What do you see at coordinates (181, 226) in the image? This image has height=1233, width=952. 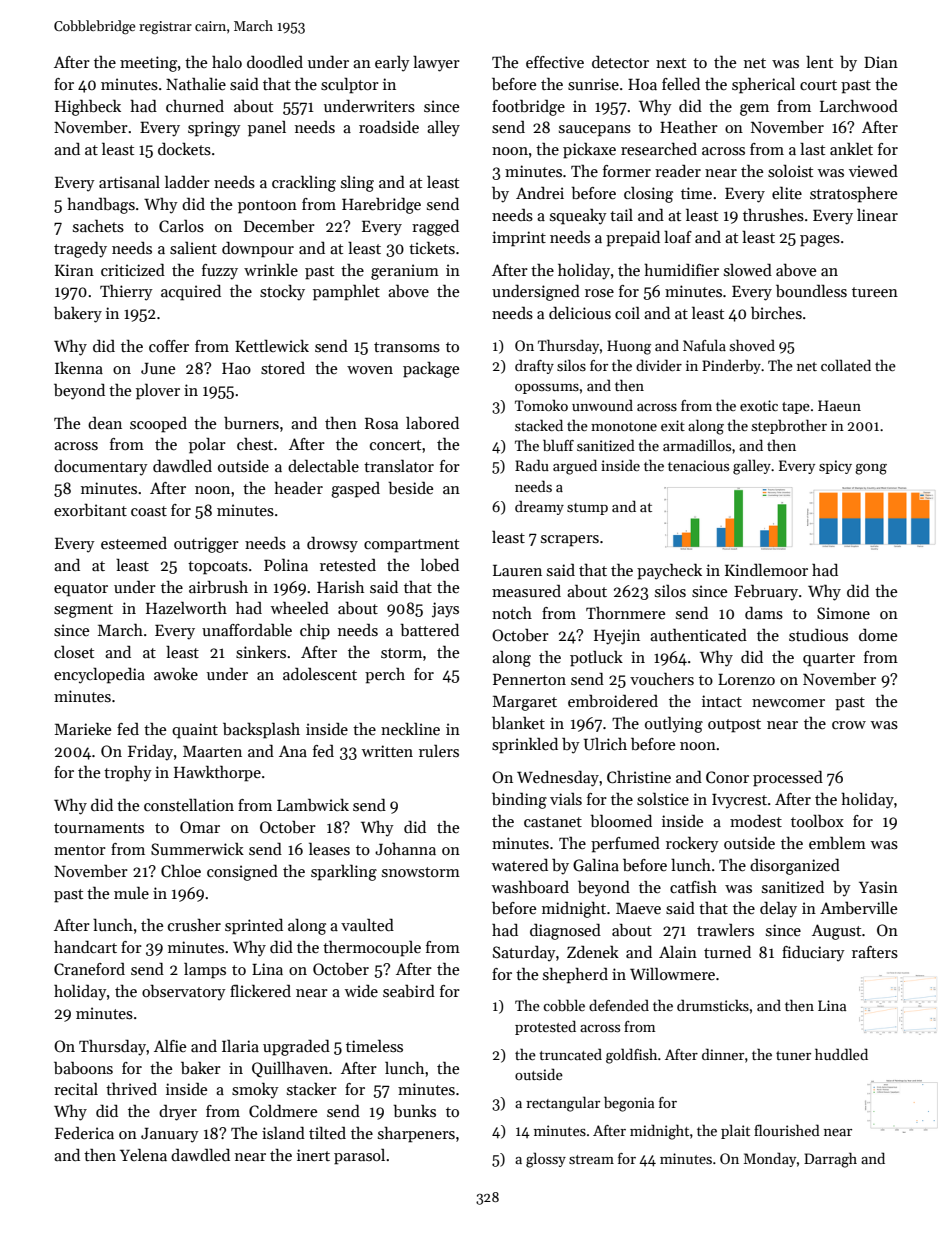 I see `Carlos` at bounding box center [181, 226].
